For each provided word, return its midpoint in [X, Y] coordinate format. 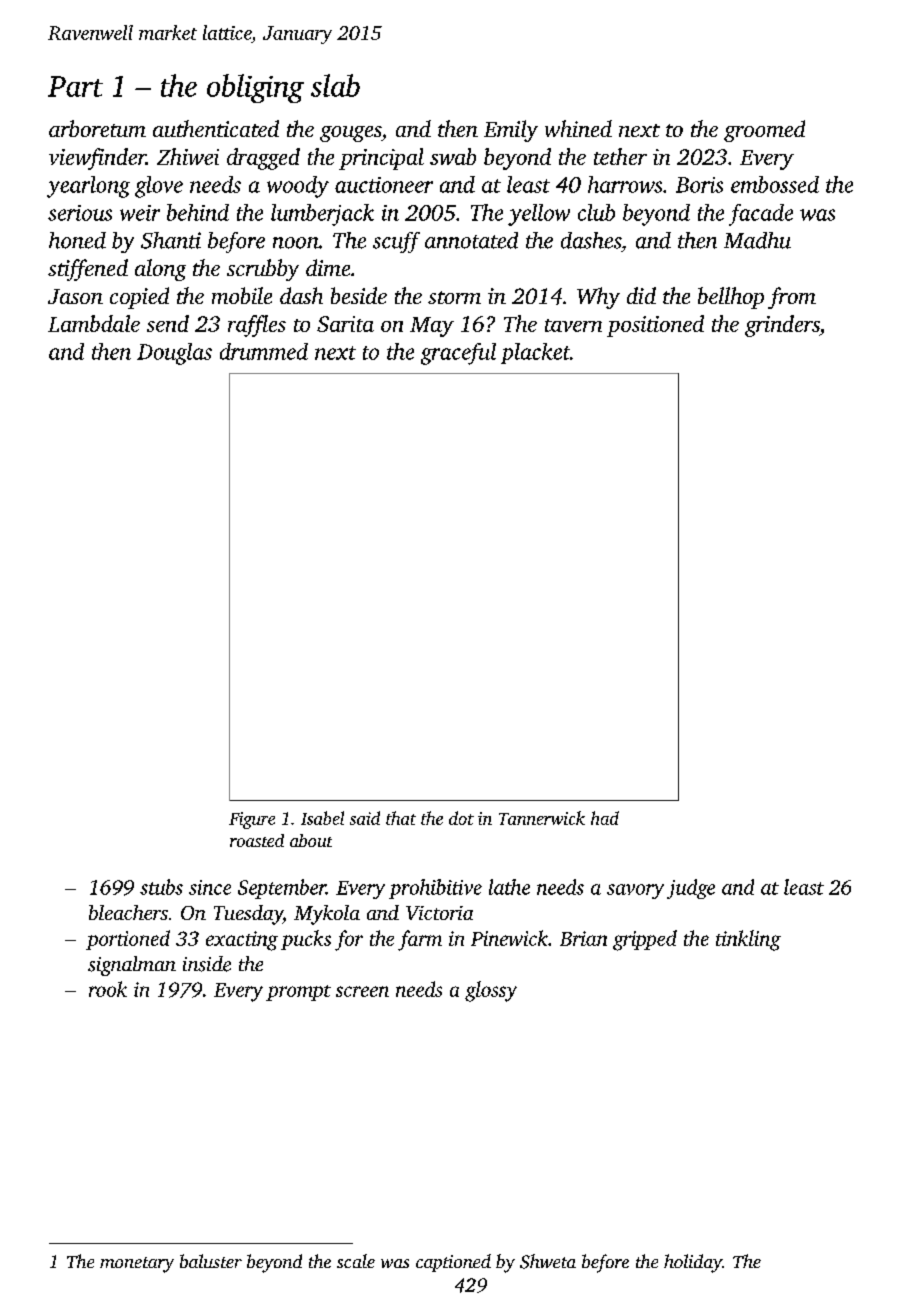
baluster [211, 1261]
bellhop [731, 298]
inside [207, 964]
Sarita [345, 324]
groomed [764, 131]
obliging [255, 88]
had [605, 818]
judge [691, 889]
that [401, 818]
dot [461, 818]
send [168, 323]
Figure [252, 820]
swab [453, 156]
